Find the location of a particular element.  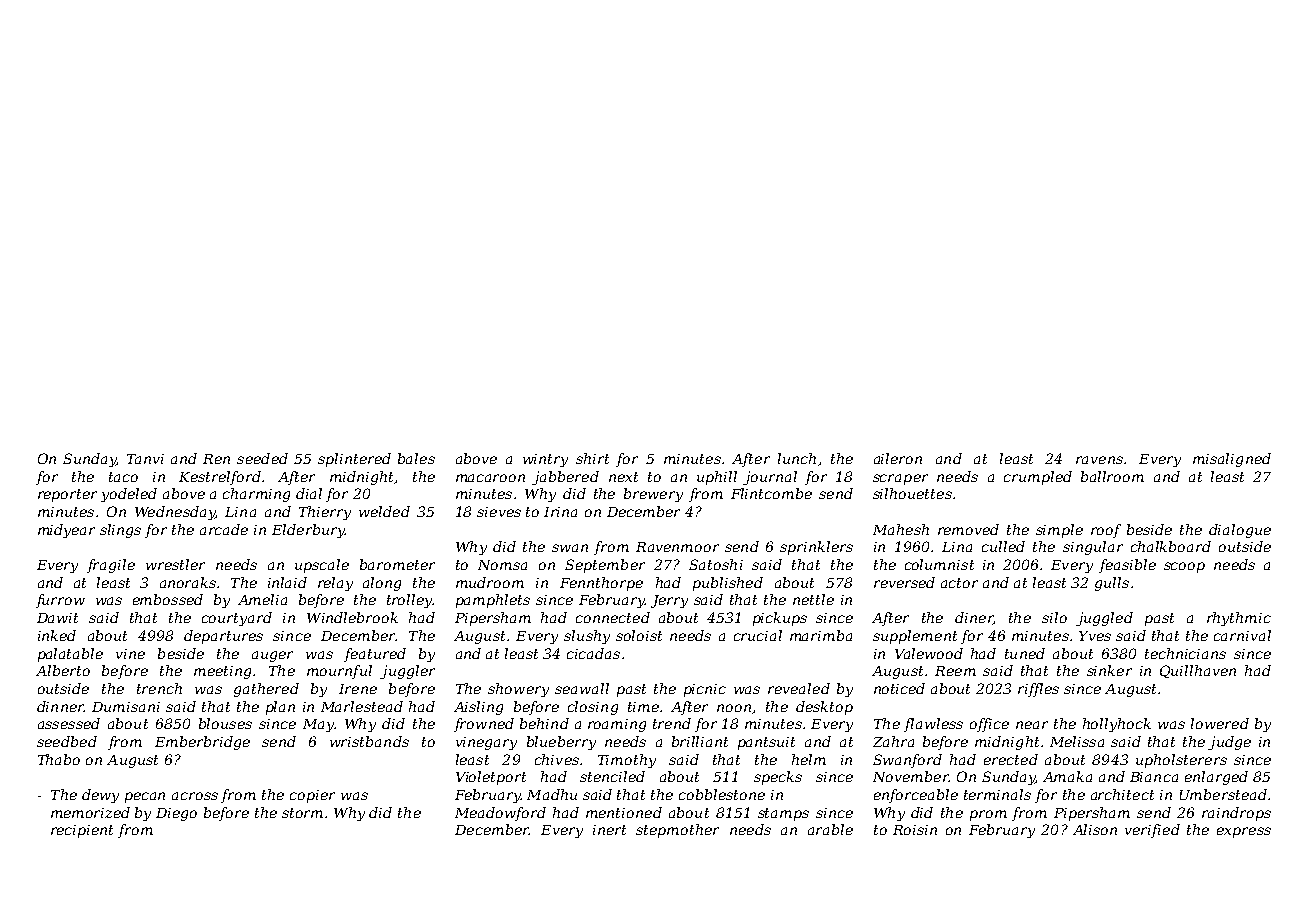

Alberto is located at coordinates (63, 670).
